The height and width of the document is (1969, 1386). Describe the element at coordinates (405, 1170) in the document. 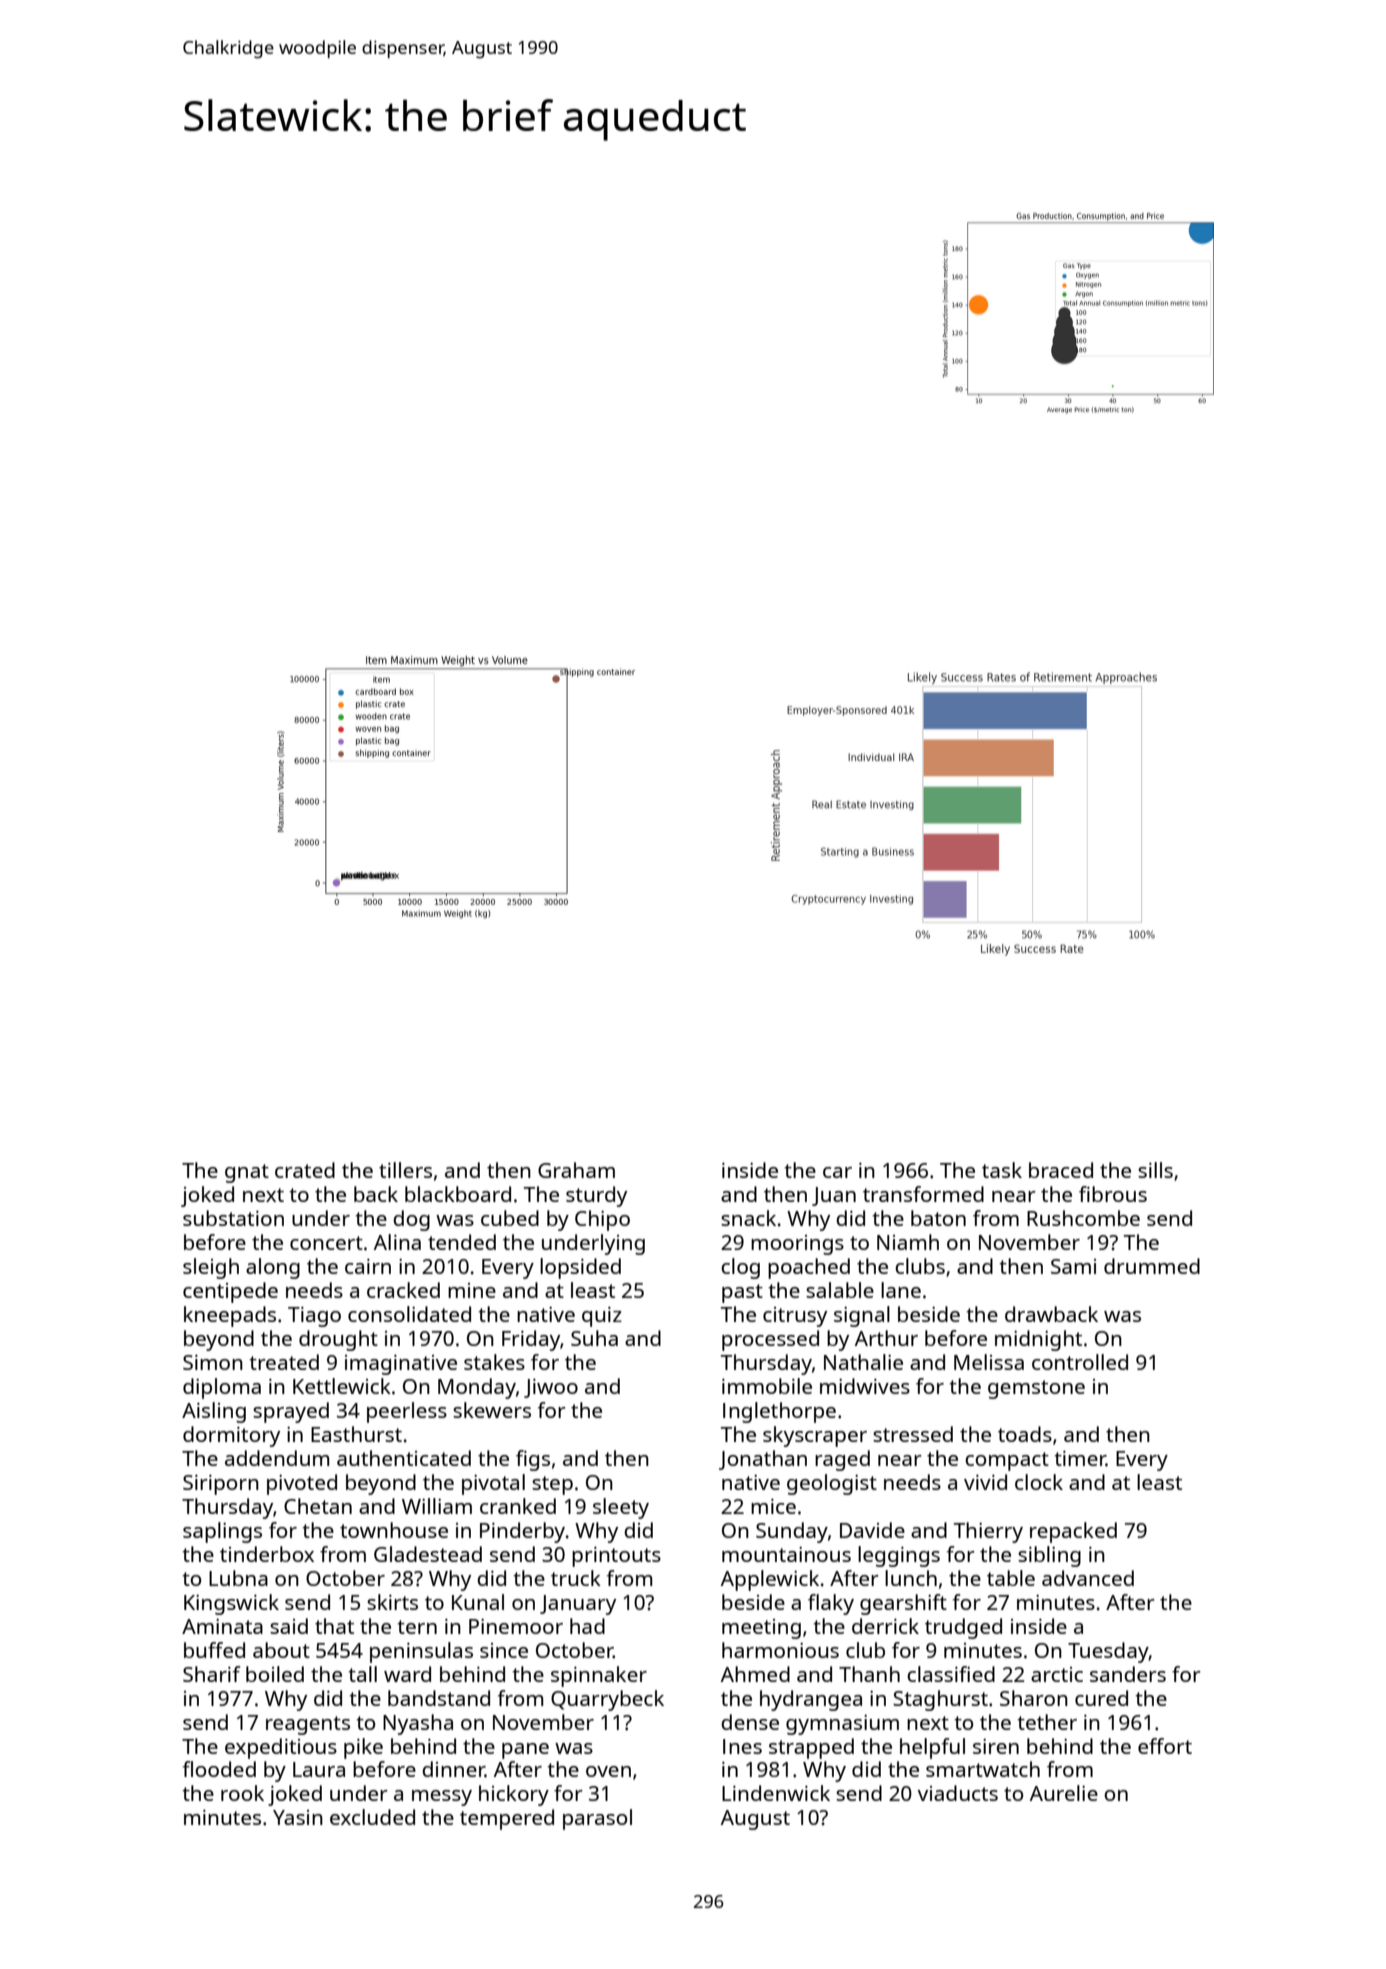

I see `tillers` at that location.
